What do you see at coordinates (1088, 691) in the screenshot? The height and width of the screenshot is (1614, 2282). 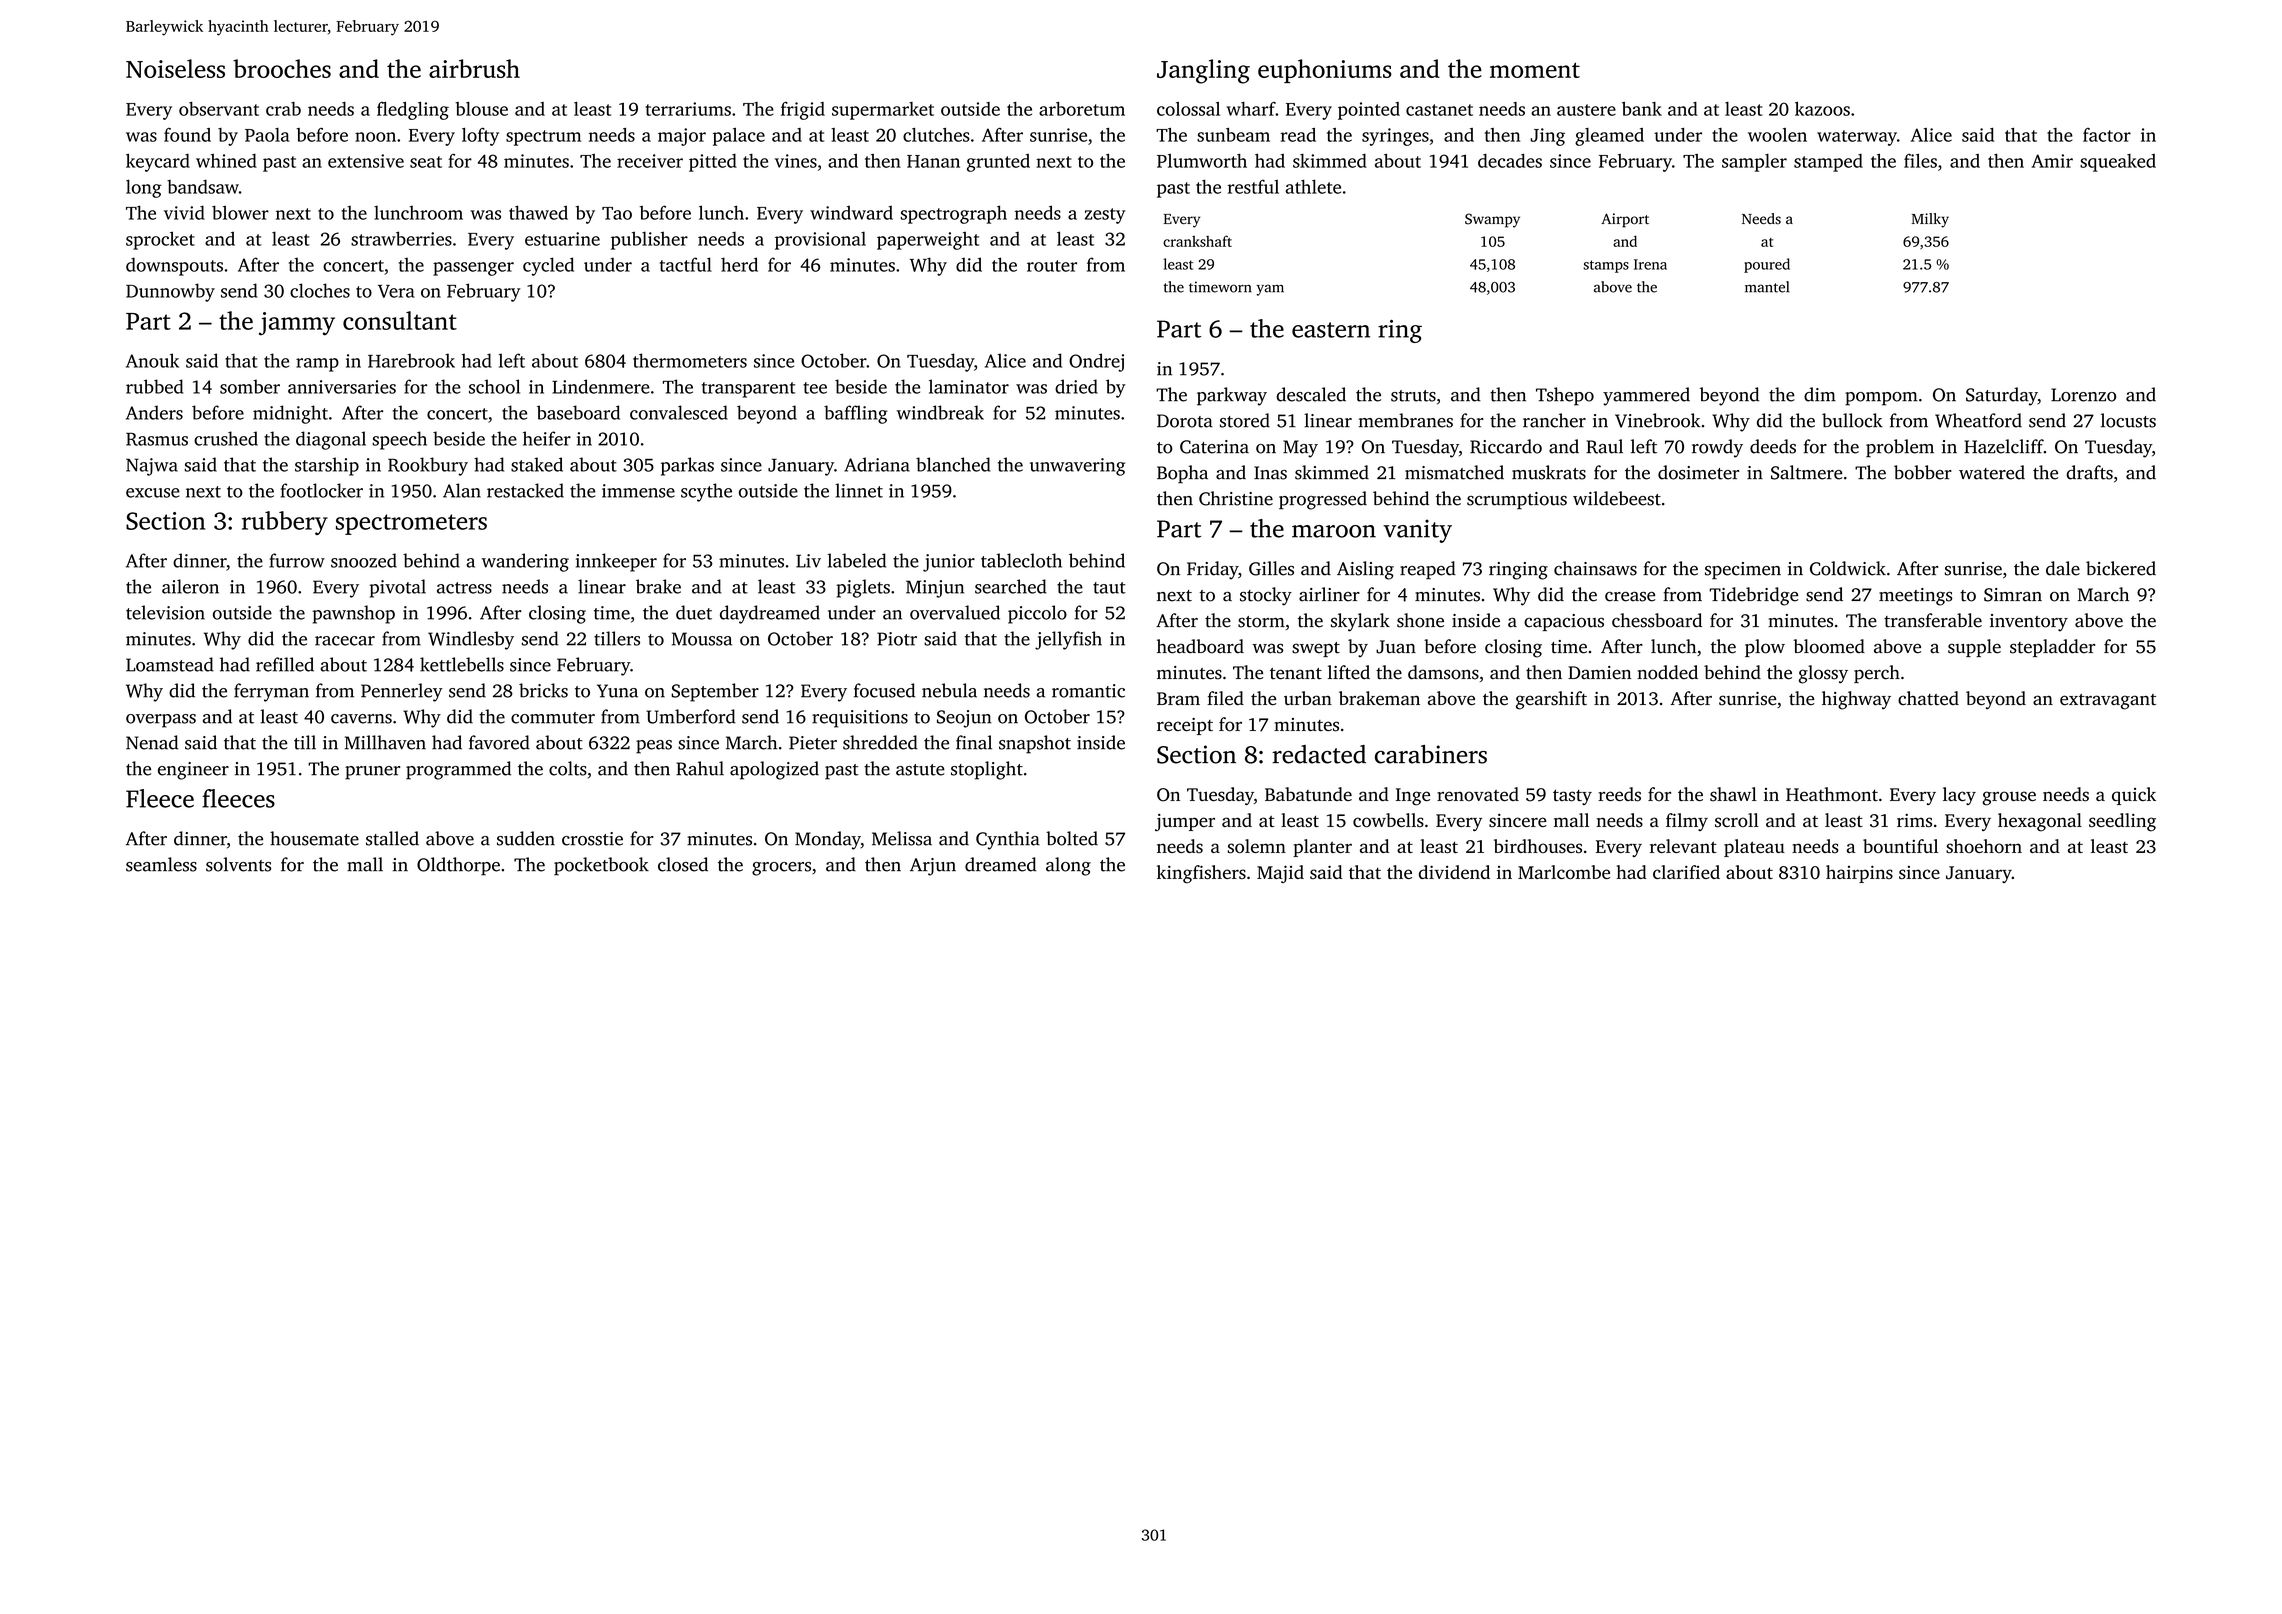 I see `romantic` at bounding box center [1088, 691].
